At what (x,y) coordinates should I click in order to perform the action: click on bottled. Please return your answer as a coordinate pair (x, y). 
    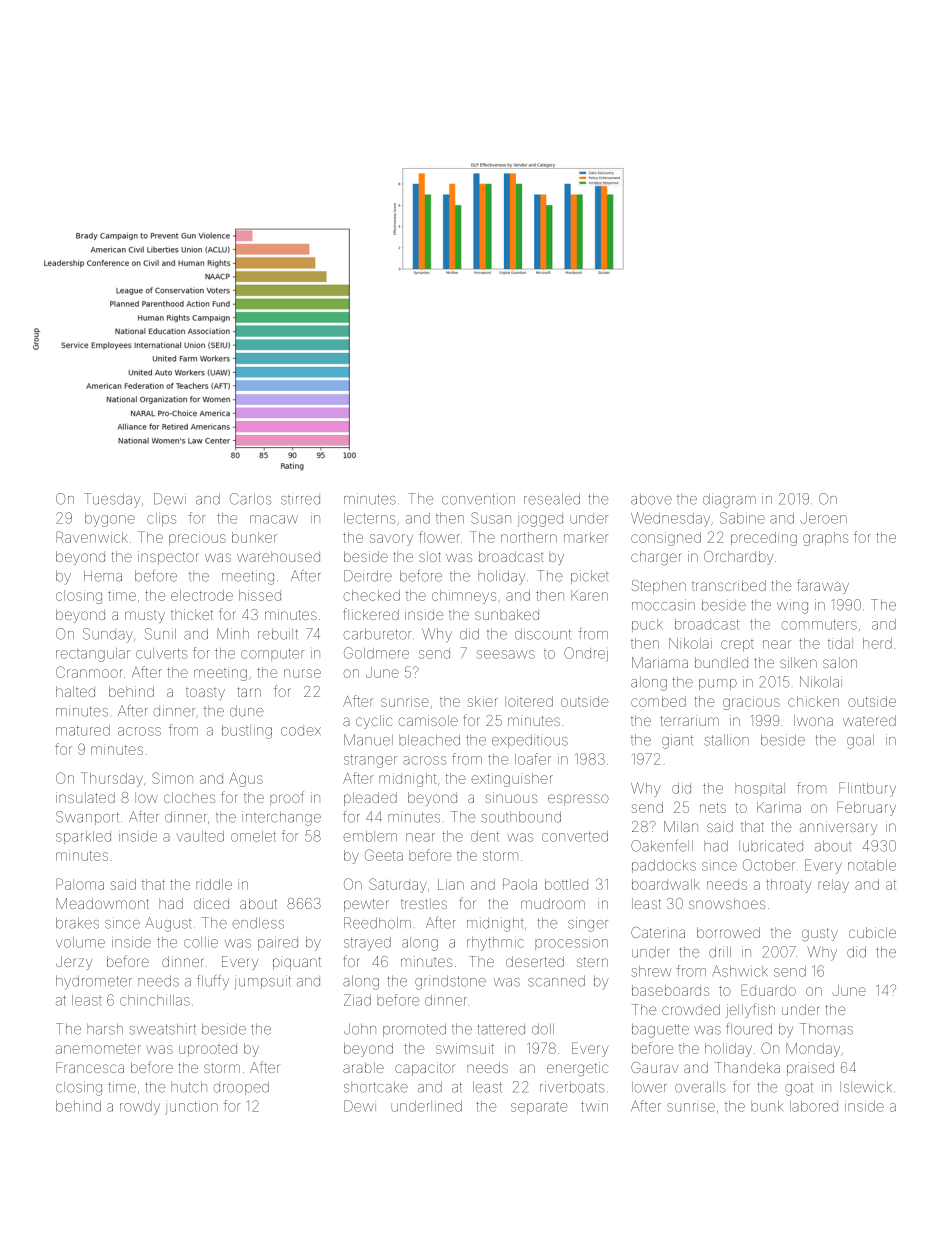
    Looking at the image, I should click on (566, 884).
